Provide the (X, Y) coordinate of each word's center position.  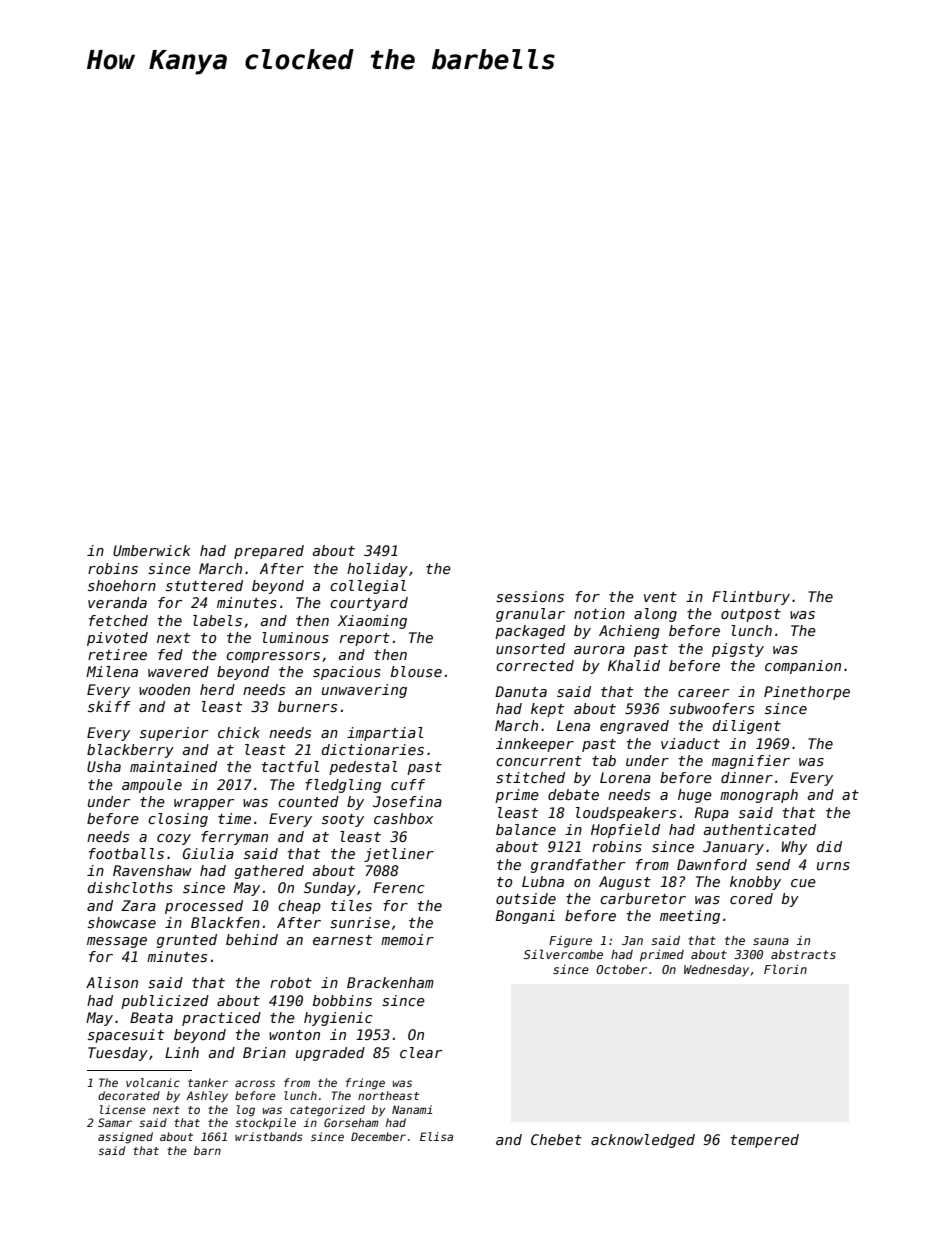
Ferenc (398, 887)
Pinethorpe (807, 693)
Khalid (634, 665)
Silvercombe (563, 954)
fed (170, 654)
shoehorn (122, 585)
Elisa (436, 1136)
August (625, 883)
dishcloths (130, 887)
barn (207, 1150)
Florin (785, 969)
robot (291, 982)
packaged (530, 632)
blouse (416, 671)
